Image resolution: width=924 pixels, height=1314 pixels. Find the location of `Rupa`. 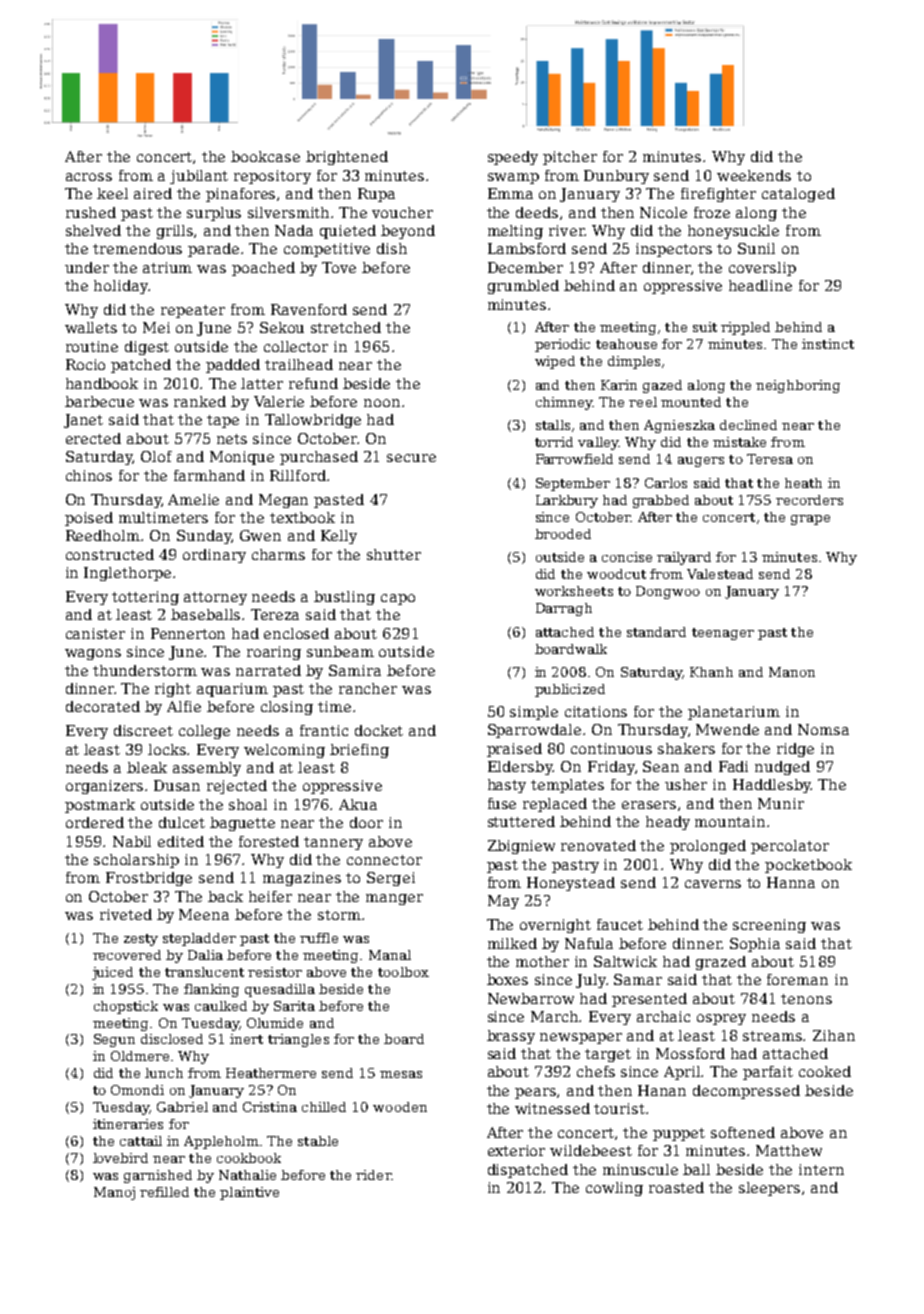

Rupa is located at coordinates (376, 195).
